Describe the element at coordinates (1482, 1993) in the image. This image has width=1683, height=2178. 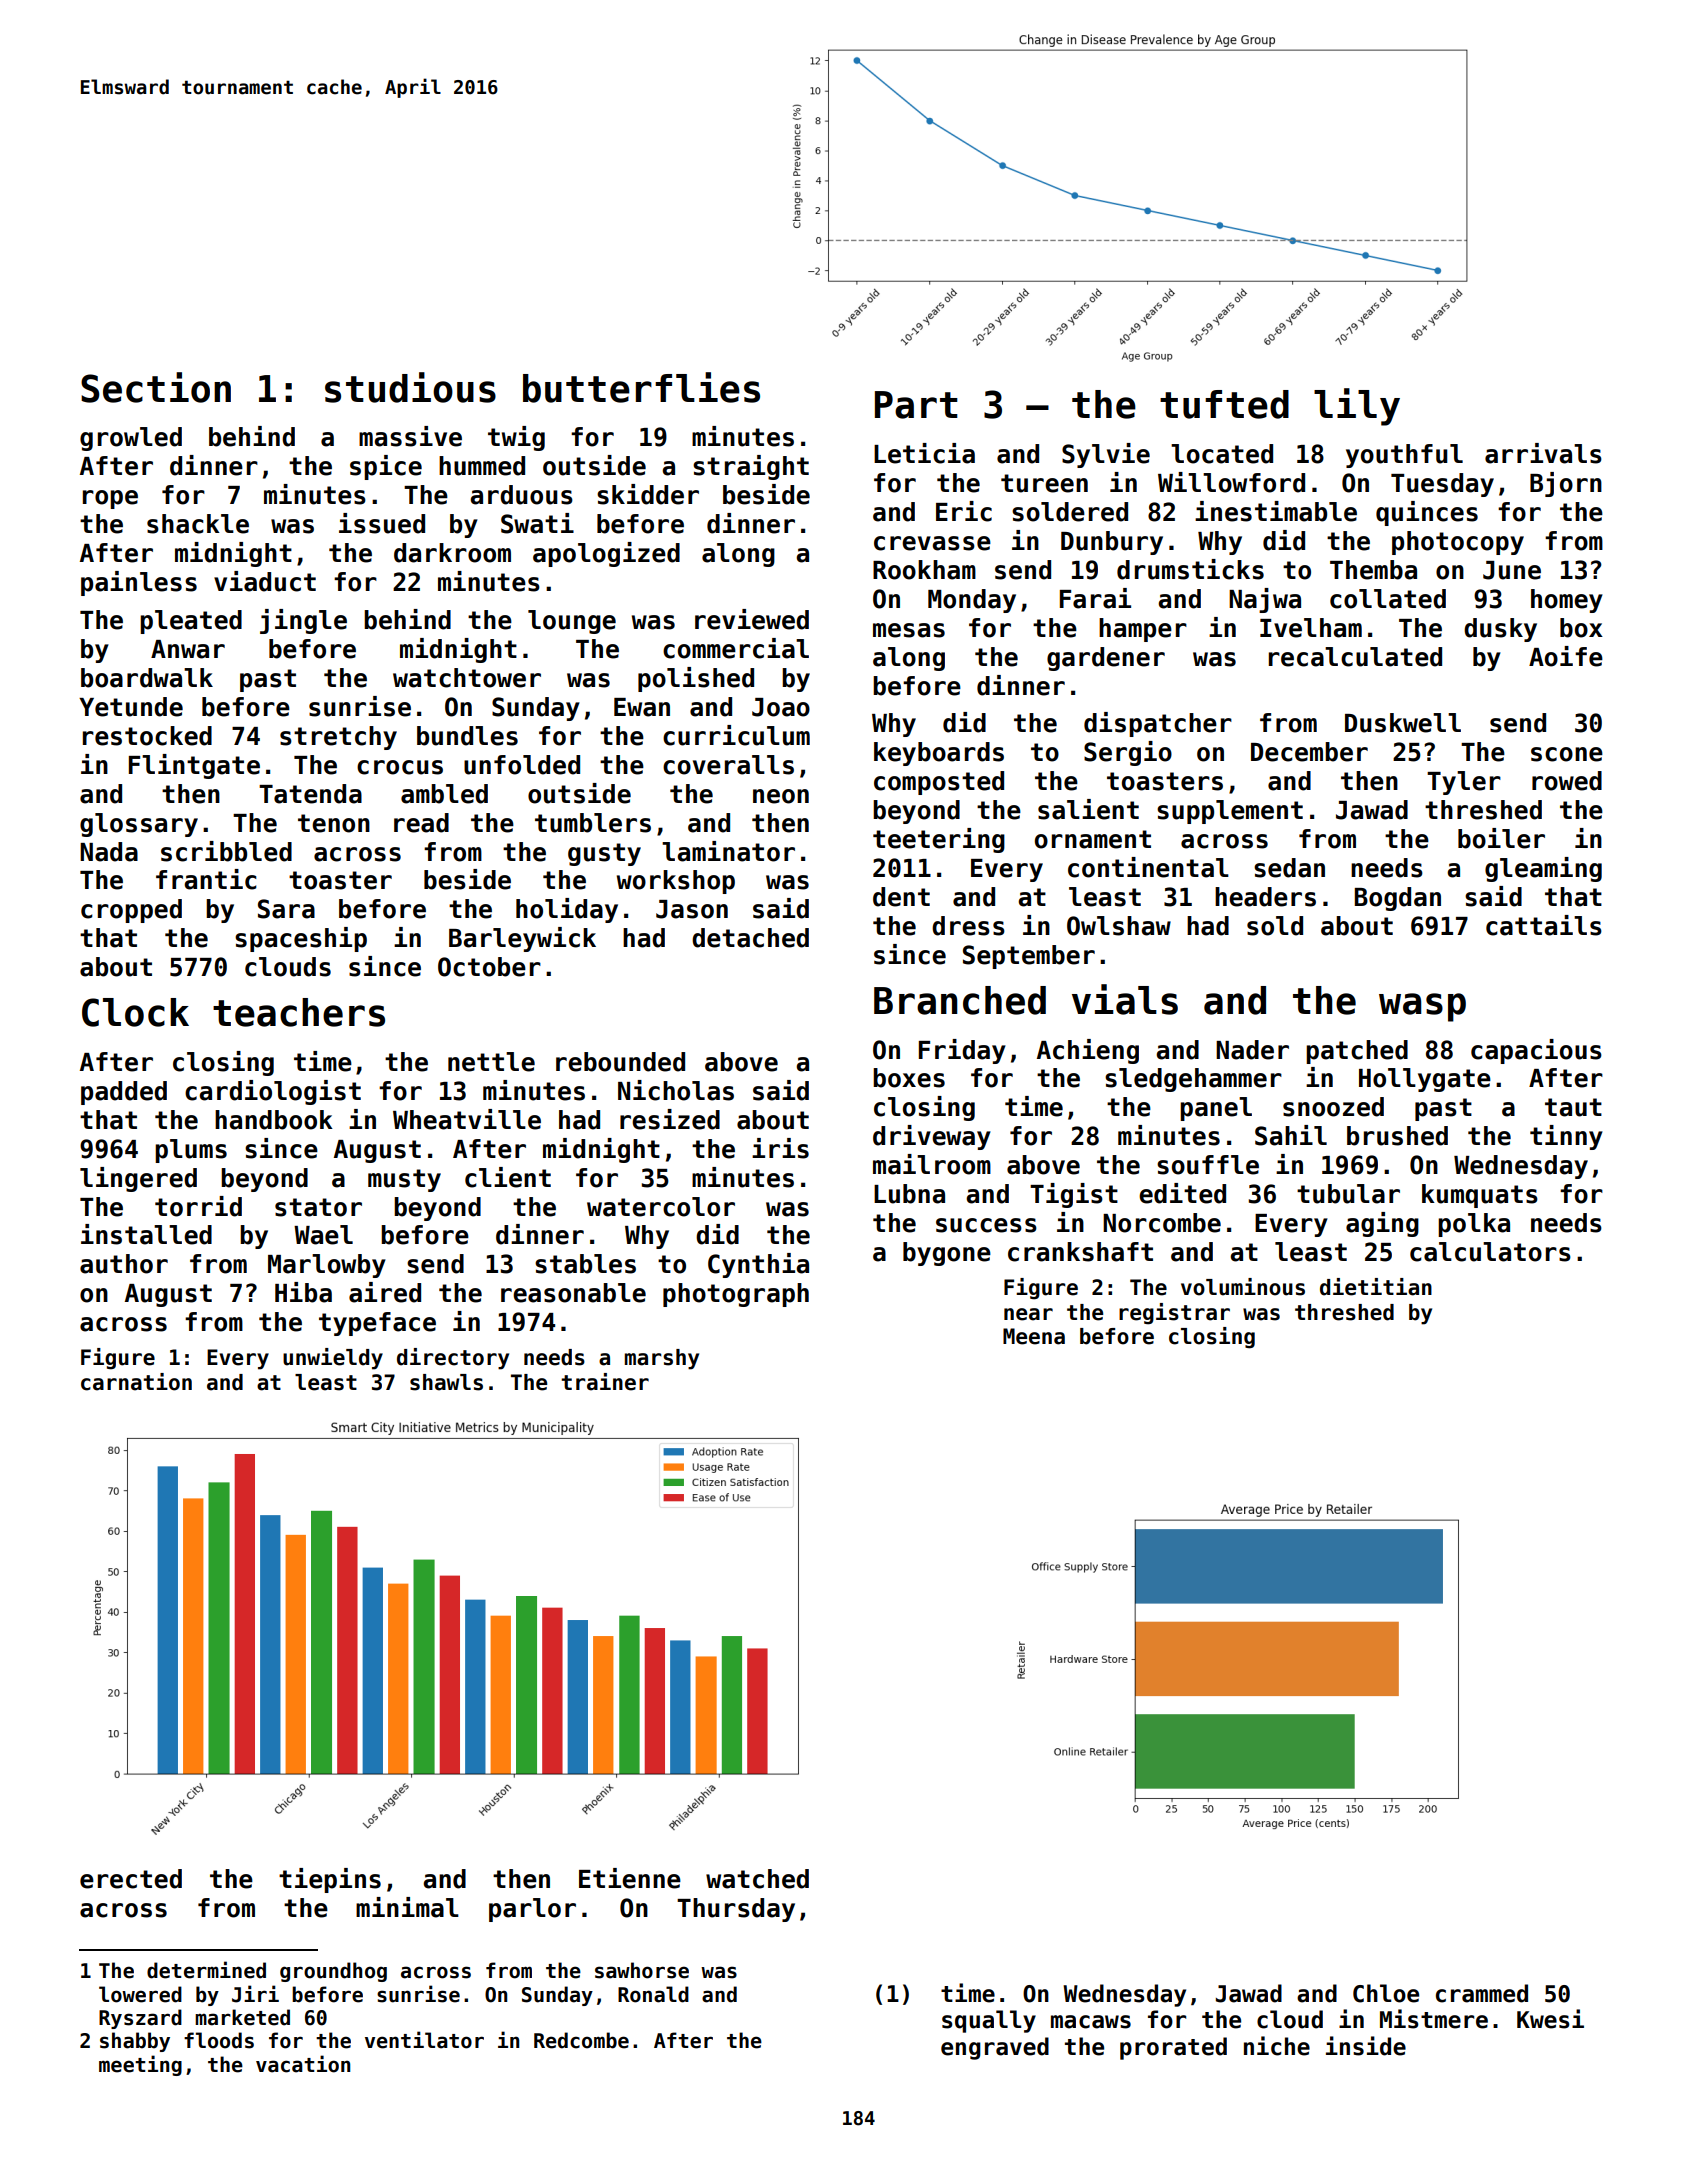
I see `crammed` at that location.
